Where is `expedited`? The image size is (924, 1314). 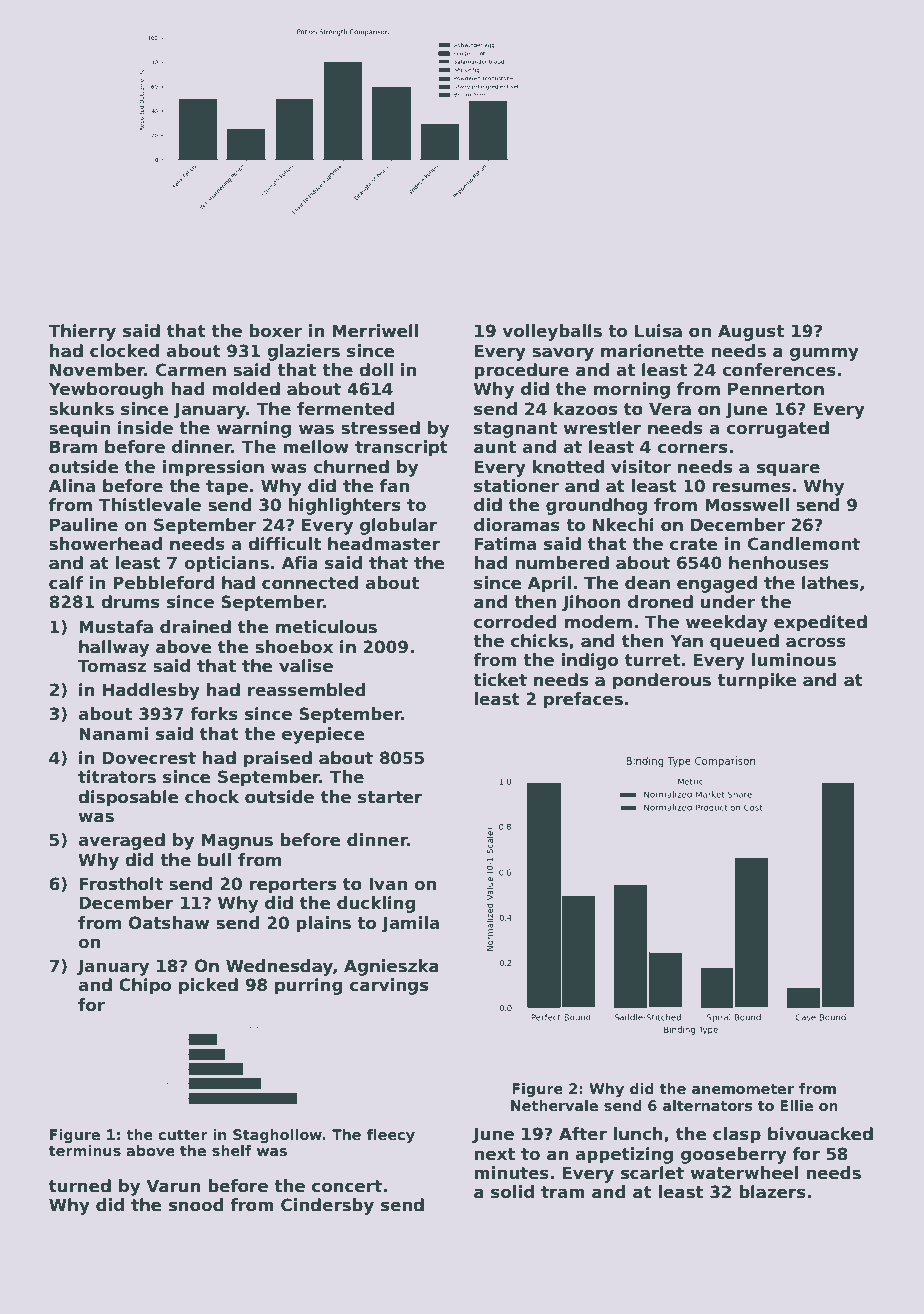 expedited is located at coordinates (820, 623).
